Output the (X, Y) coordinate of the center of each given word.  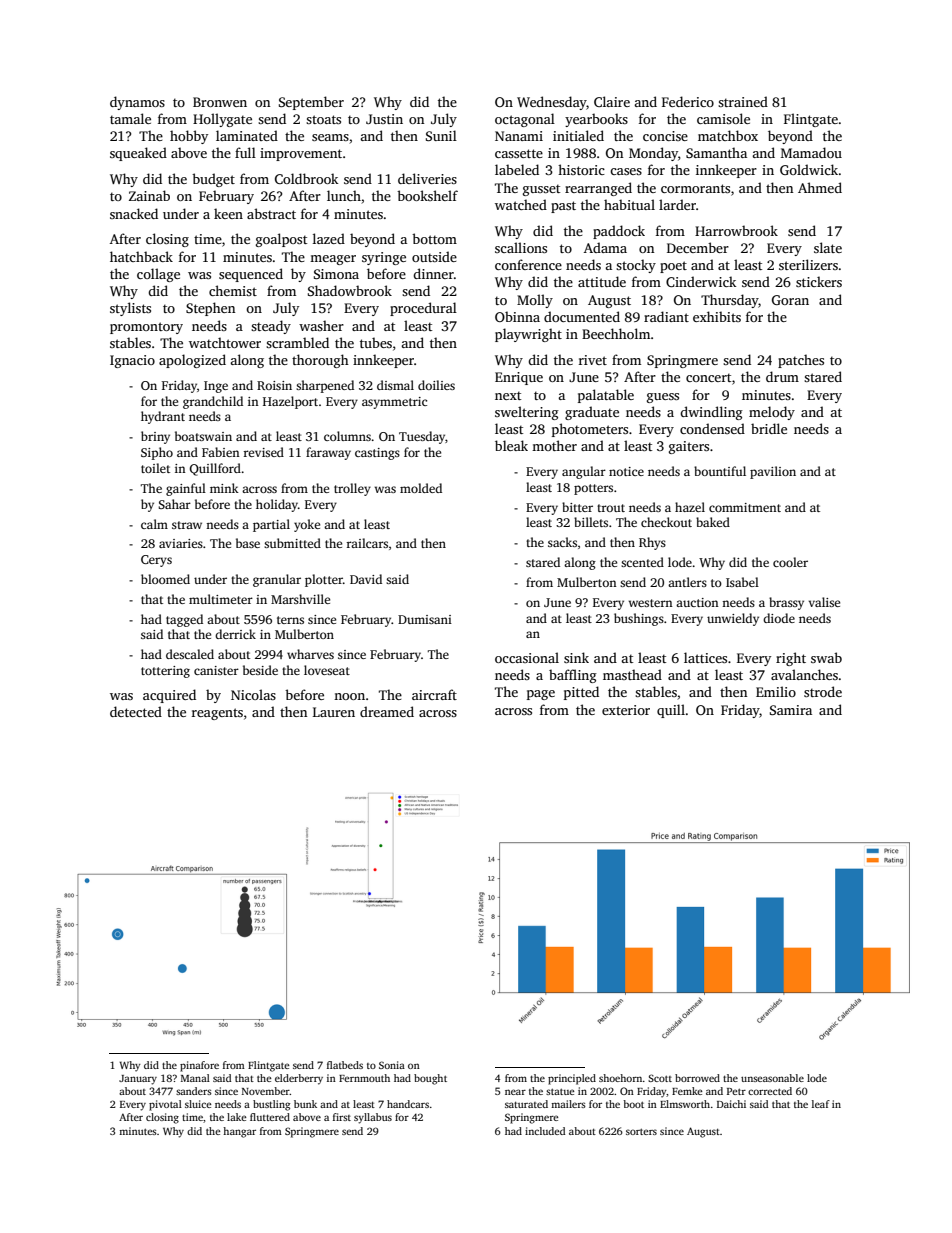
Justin (384, 119)
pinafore (199, 1066)
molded (421, 488)
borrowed (697, 1078)
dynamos (137, 103)
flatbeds (345, 1065)
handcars (408, 1104)
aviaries (181, 543)
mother (554, 445)
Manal (195, 1078)
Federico (688, 101)
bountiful (720, 471)
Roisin (274, 385)
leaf (821, 1104)
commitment (745, 507)
